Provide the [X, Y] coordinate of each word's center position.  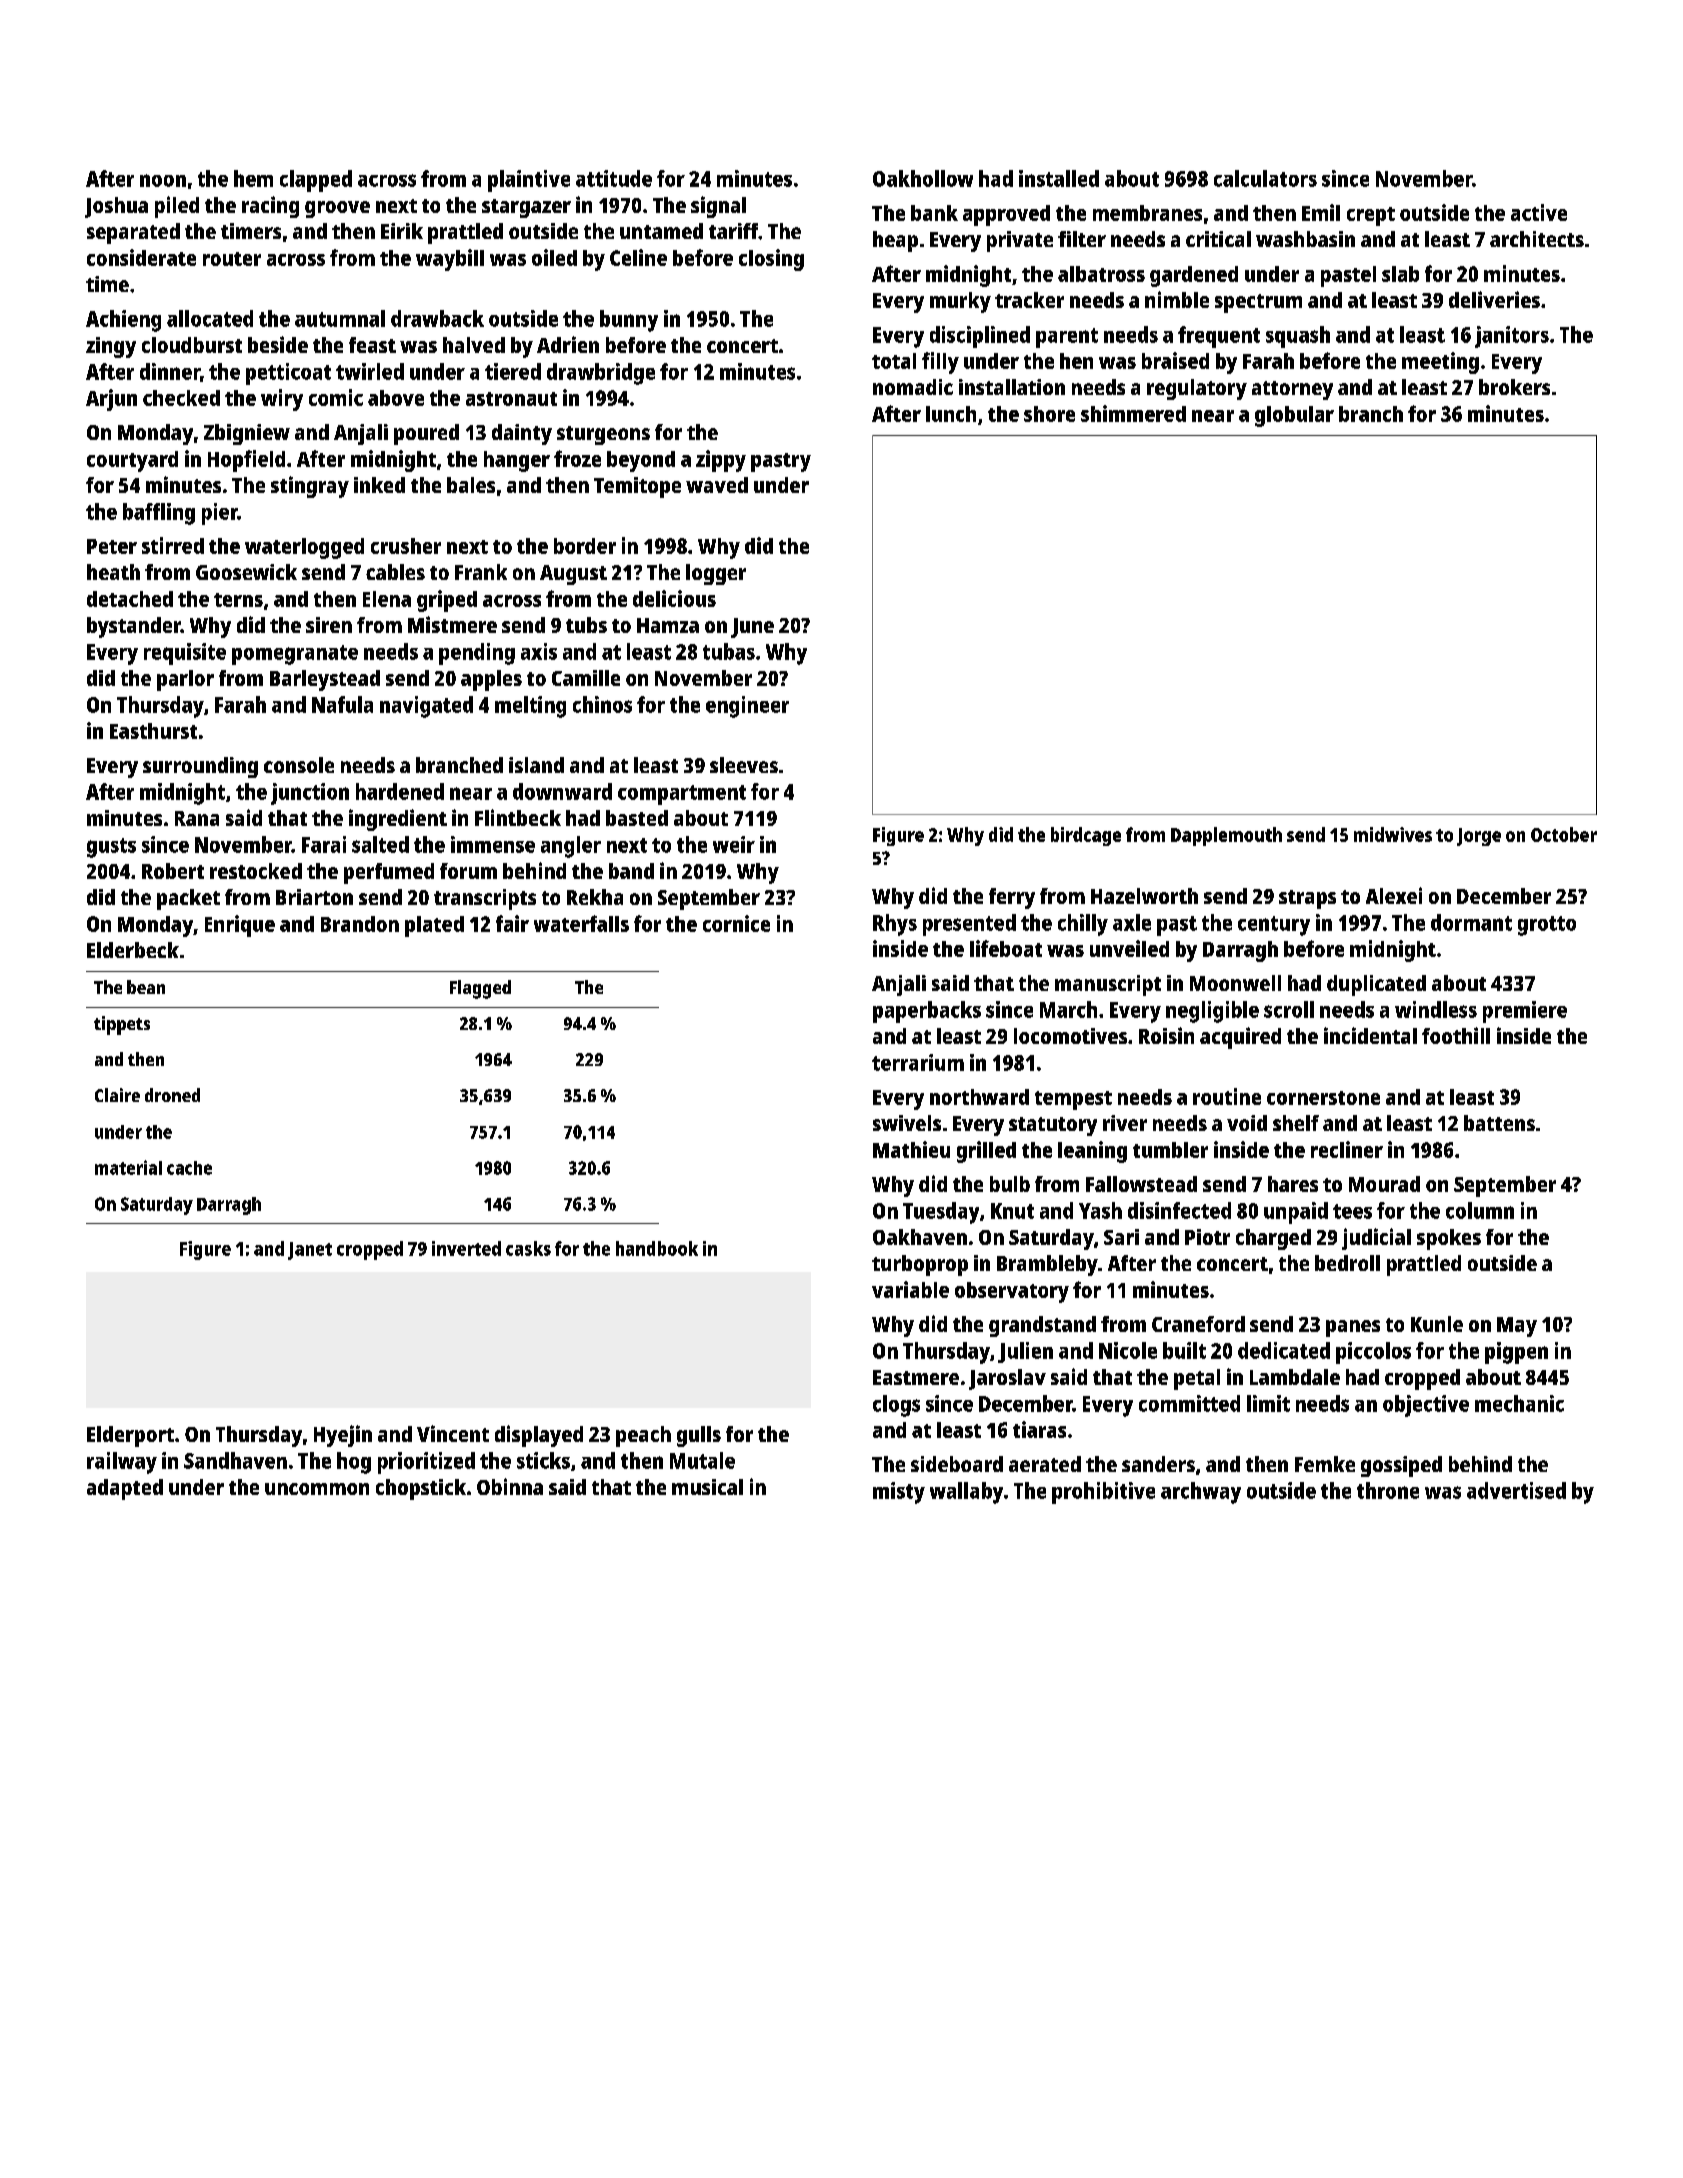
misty [899, 1493]
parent [1067, 338]
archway [1201, 1493]
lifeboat [1006, 948]
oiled [554, 257]
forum [468, 871]
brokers [1514, 387]
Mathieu [911, 1149]
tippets [122, 1025]
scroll [1289, 1009]
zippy [721, 461]
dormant [1471, 922]
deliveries [1494, 299]
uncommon [317, 1489]
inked [379, 485]
